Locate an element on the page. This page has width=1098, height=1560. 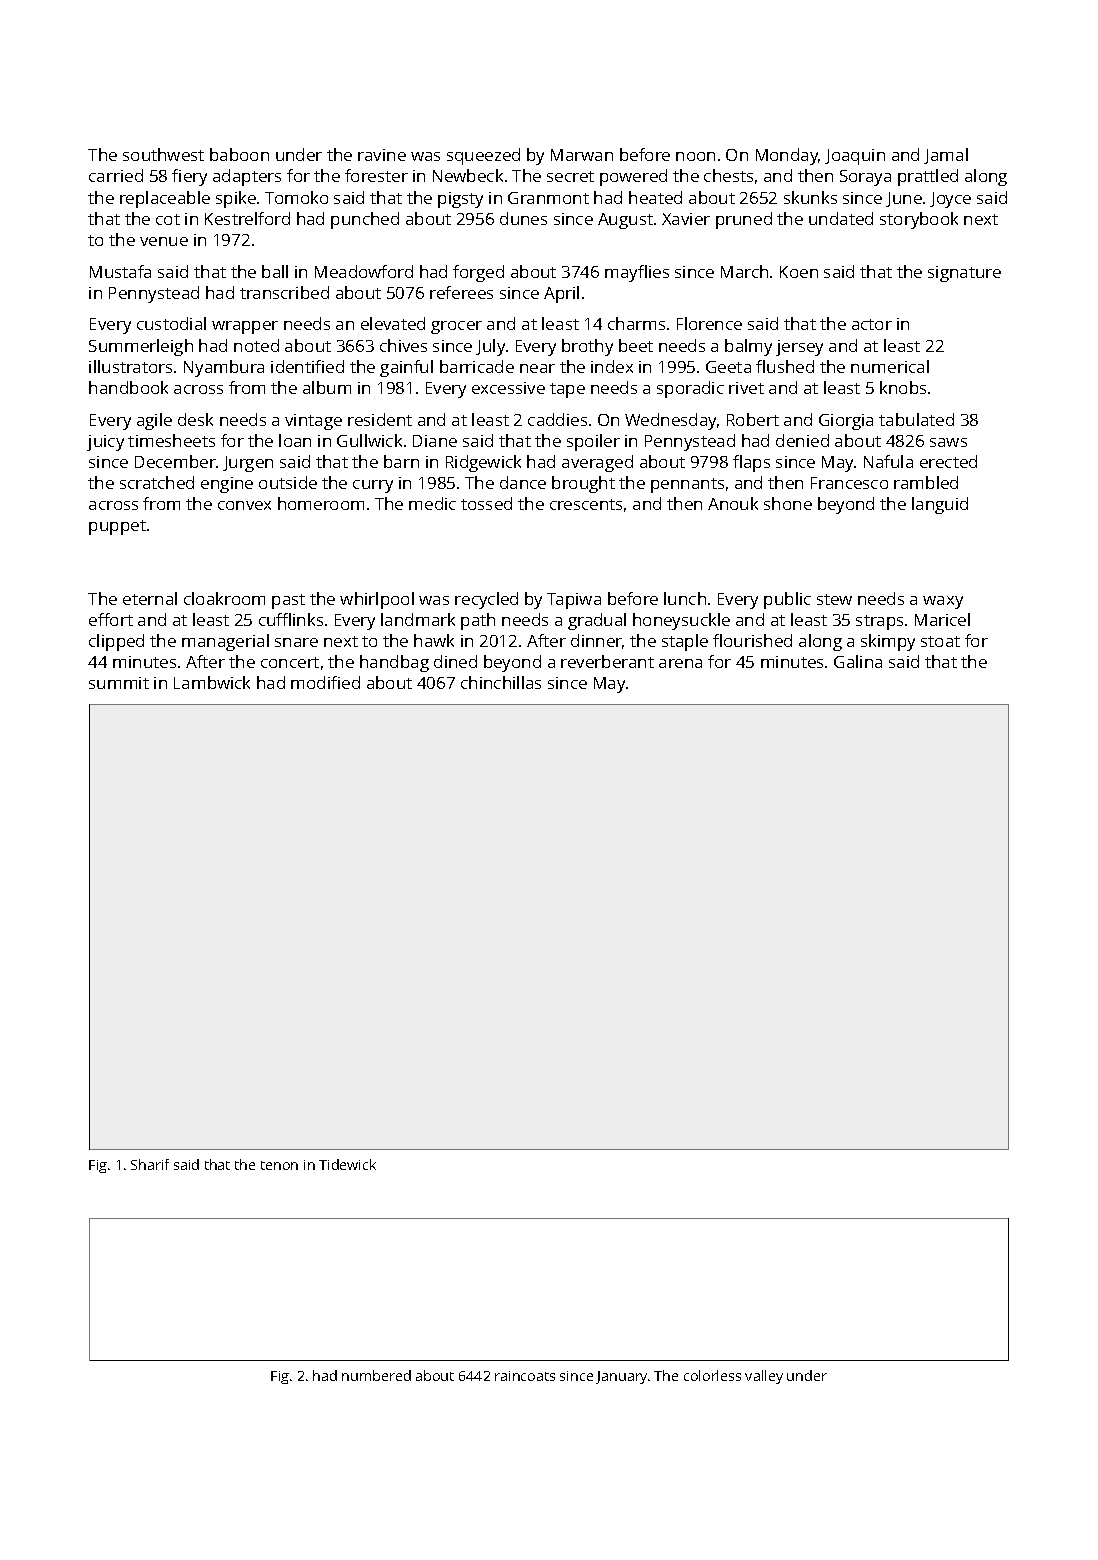
valley is located at coordinates (764, 1377).
